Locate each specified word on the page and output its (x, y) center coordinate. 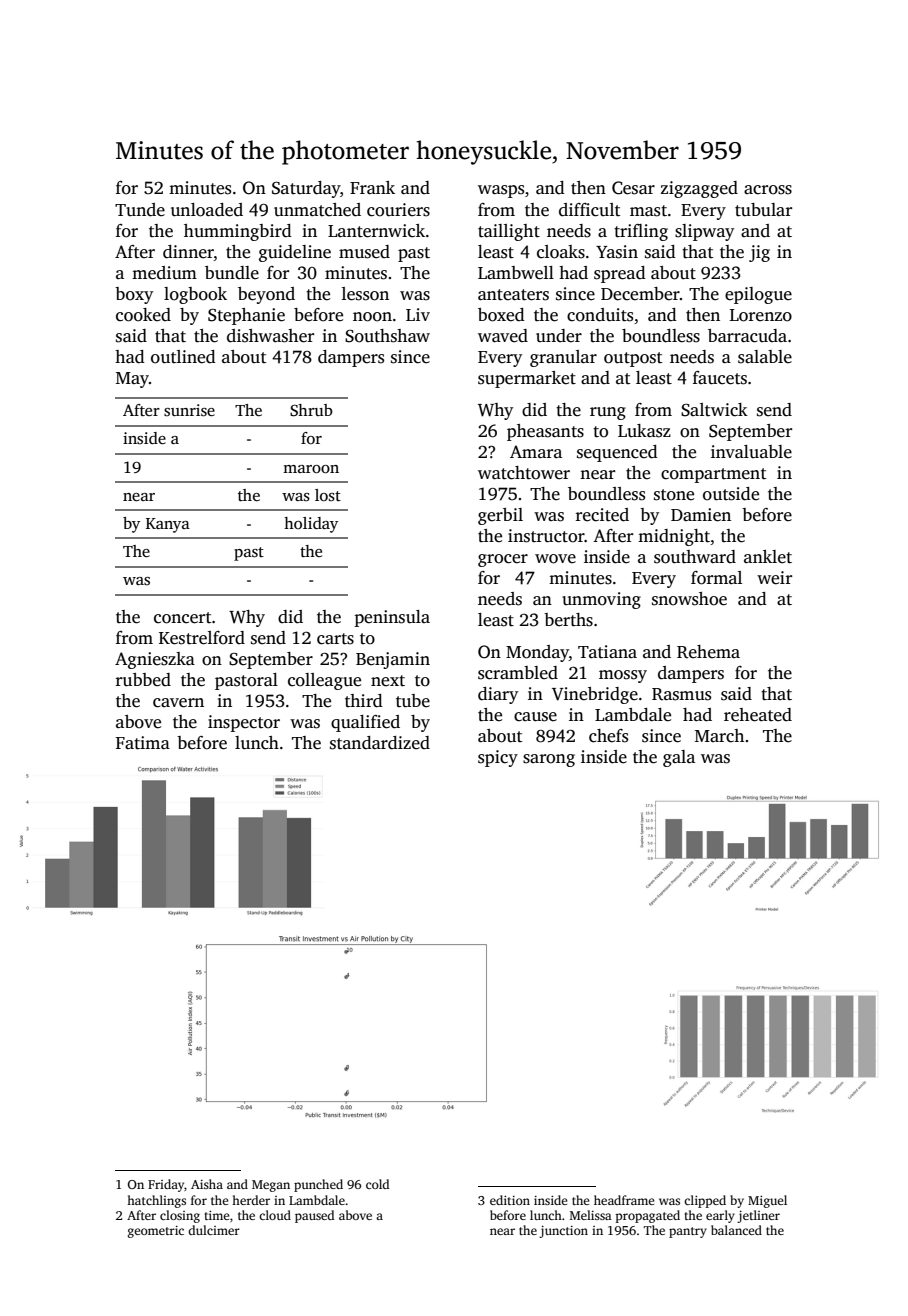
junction (563, 1231)
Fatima (143, 743)
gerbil (500, 516)
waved (503, 336)
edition (510, 1200)
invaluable (751, 452)
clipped (705, 1201)
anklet (768, 557)
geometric (156, 1232)
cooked (143, 315)
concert (183, 618)
